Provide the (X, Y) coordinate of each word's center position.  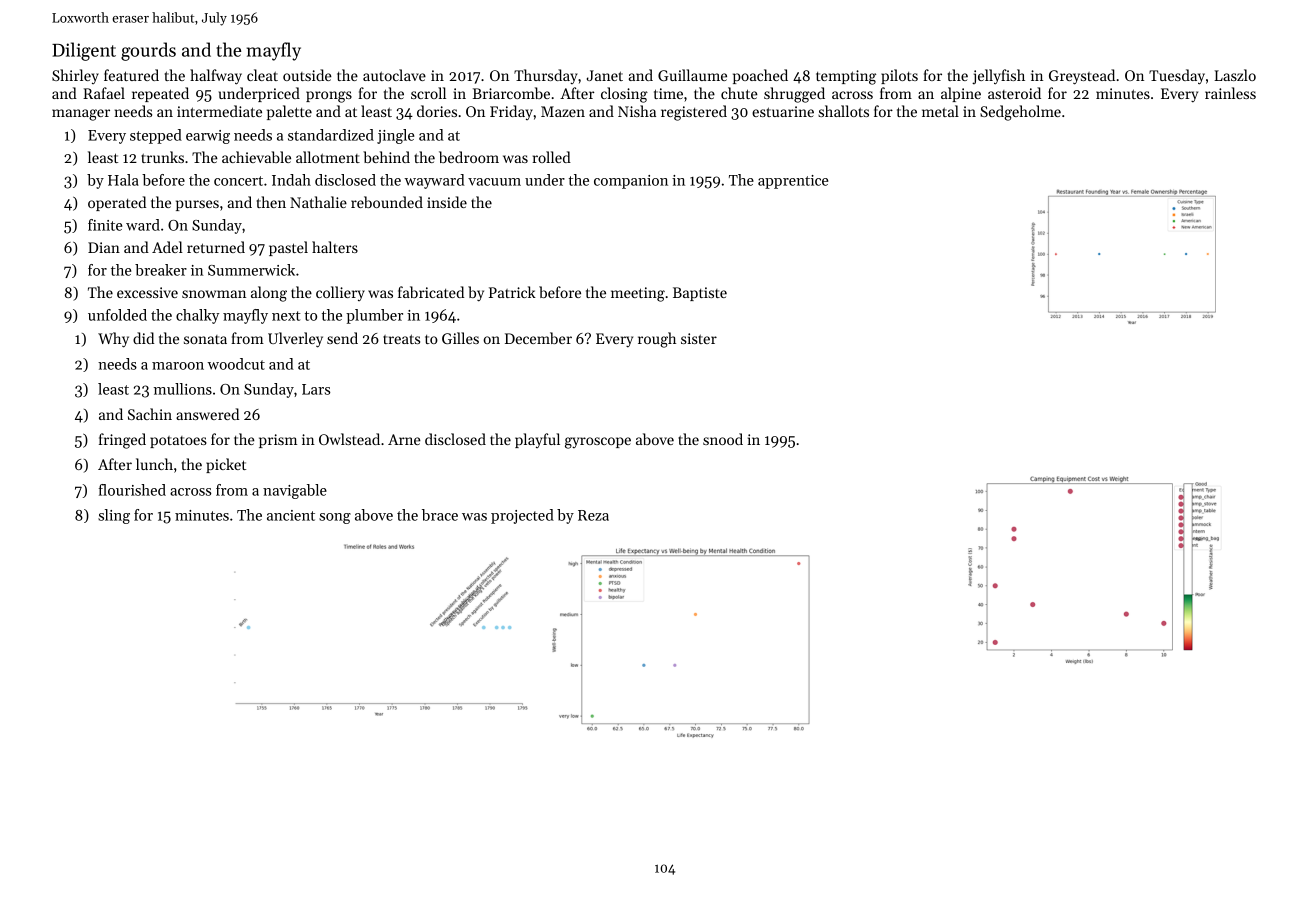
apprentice (793, 182)
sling (114, 516)
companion (631, 182)
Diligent (84, 51)
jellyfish (998, 77)
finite (105, 225)
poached (760, 76)
